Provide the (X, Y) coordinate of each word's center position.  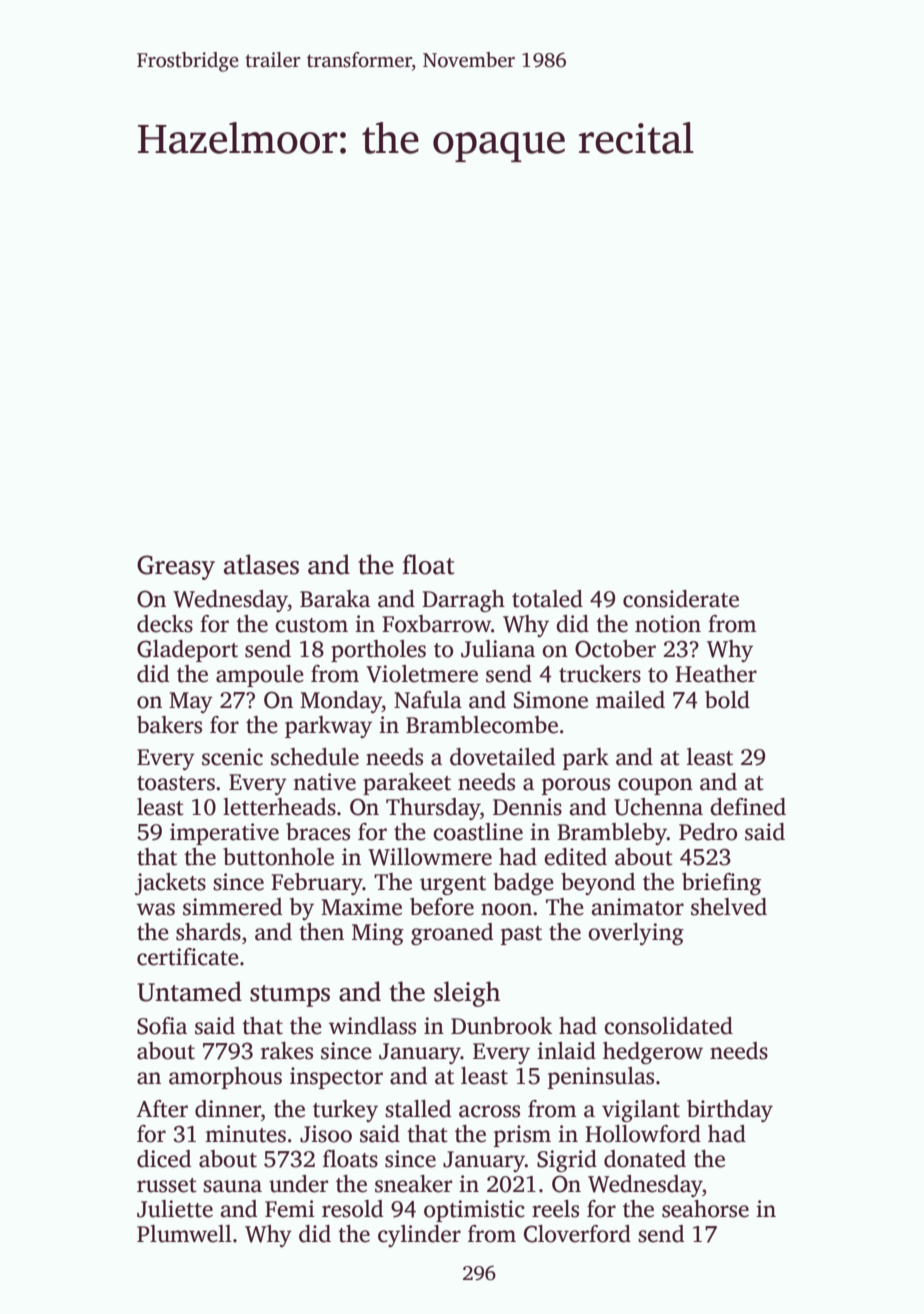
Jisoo (326, 1134)
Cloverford (577, 1234)
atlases (261, 564)
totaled (547, 599)
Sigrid (567, 1161)
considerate (681, 599)
